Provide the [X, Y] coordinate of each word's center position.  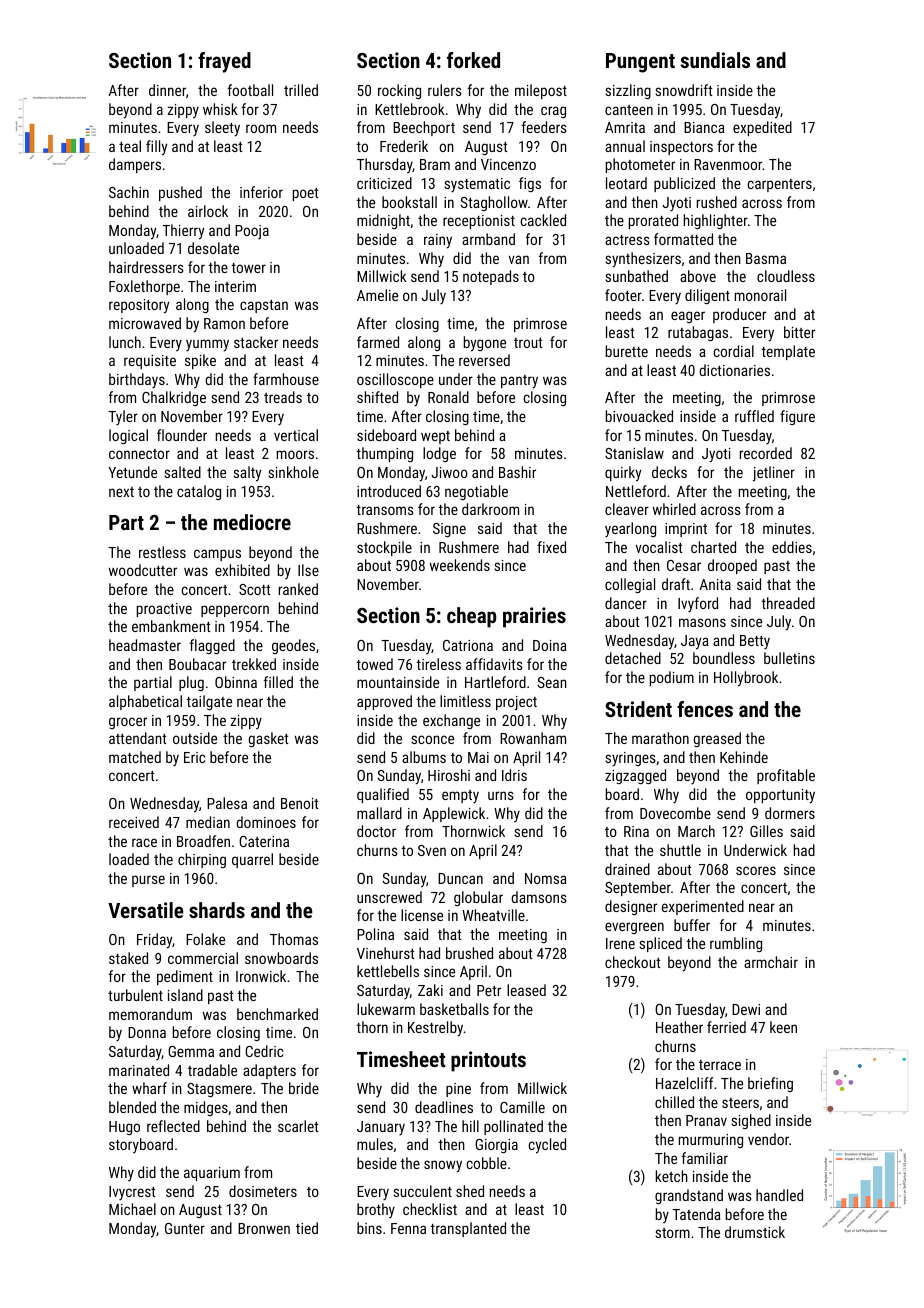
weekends [460, 565]
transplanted [468, 1229]
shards [217, 910]
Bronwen [264, 1228]
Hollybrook [746, 679]
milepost [541, 91]
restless [162, 552]
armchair [771, 962]
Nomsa [546, 878]
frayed [224, 62]
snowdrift [684, 90]
